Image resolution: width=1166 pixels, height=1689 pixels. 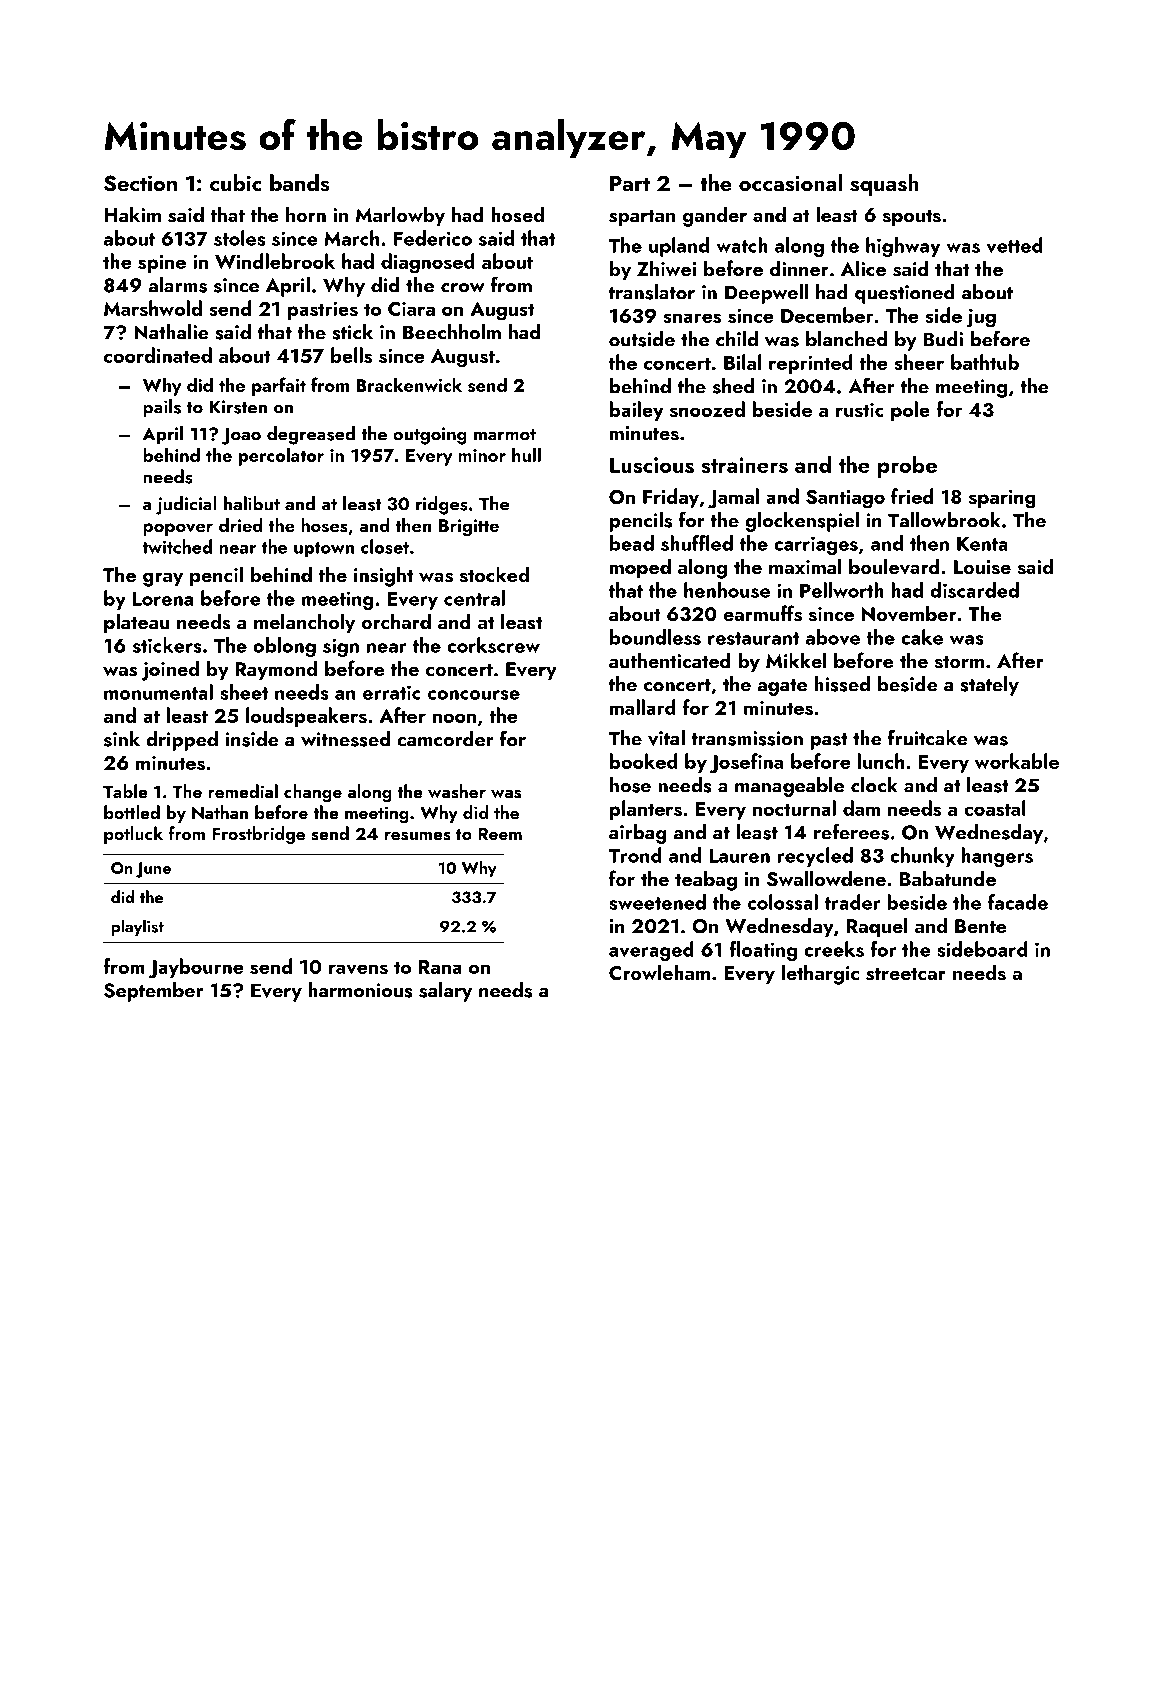 I want to click on probe, so click(x=907, y=467).
